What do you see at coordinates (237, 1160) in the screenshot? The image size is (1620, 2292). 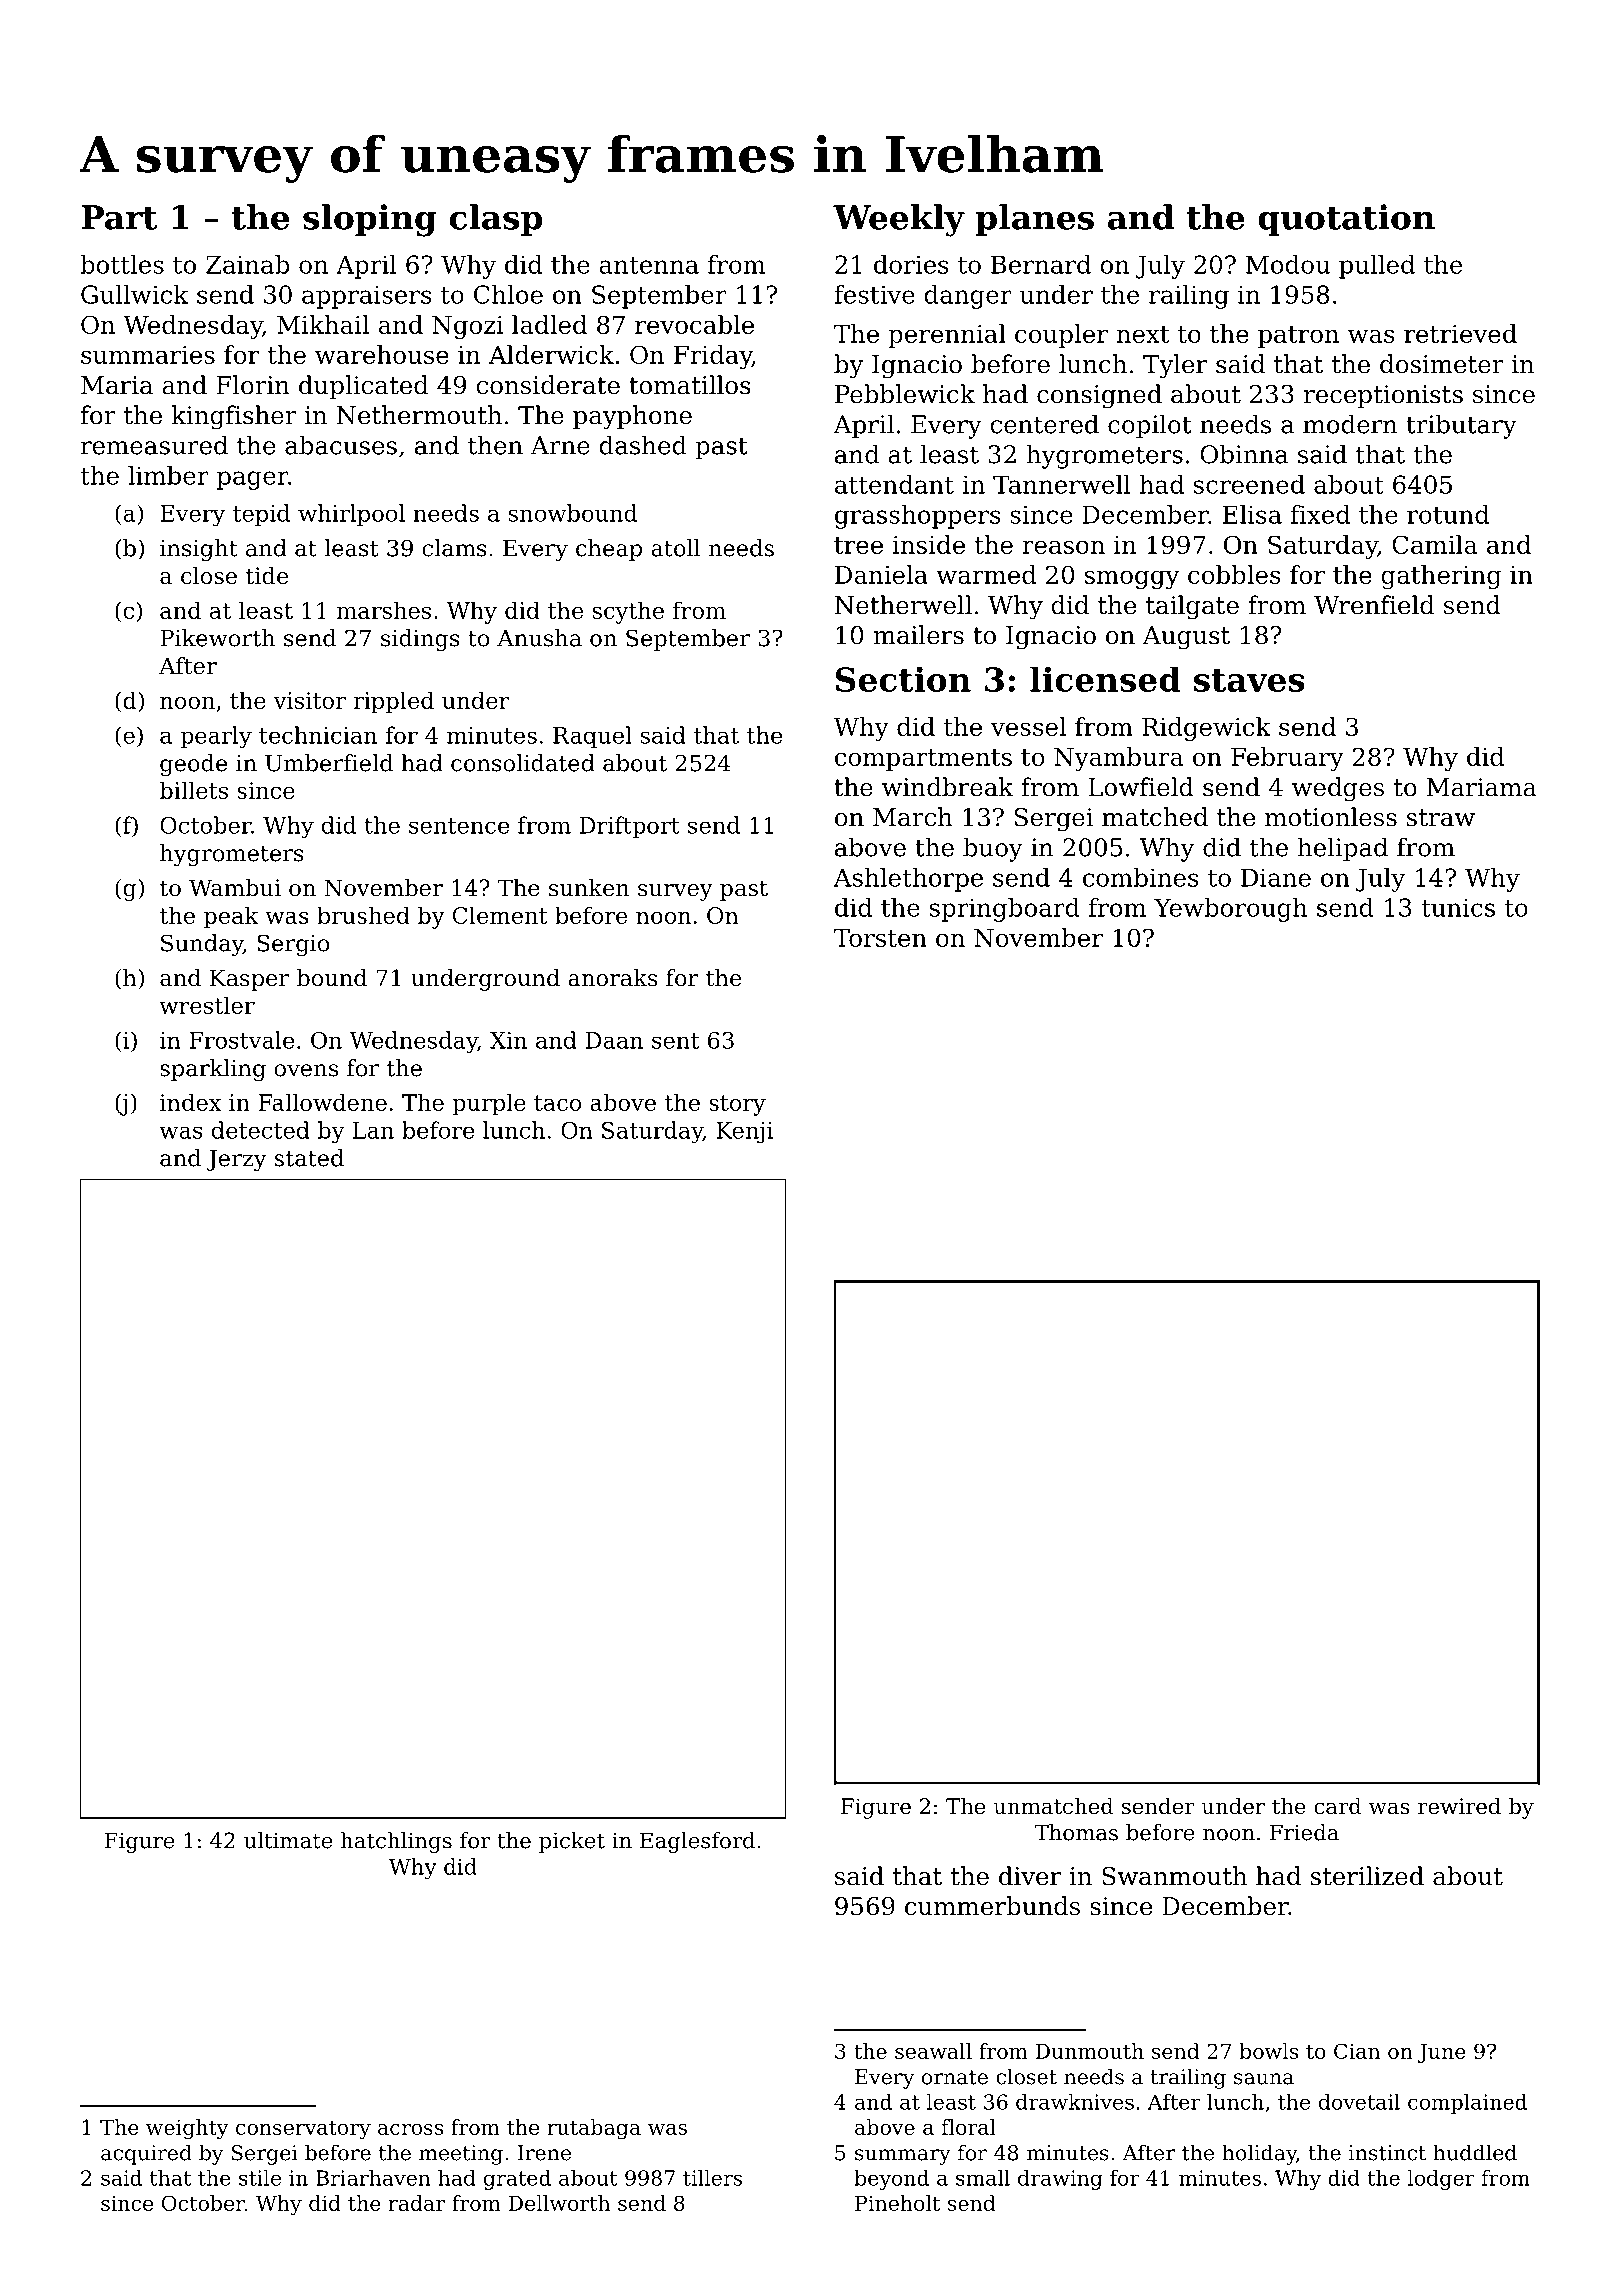 I see `Jerzy` at bounding box center [237, 1160].
